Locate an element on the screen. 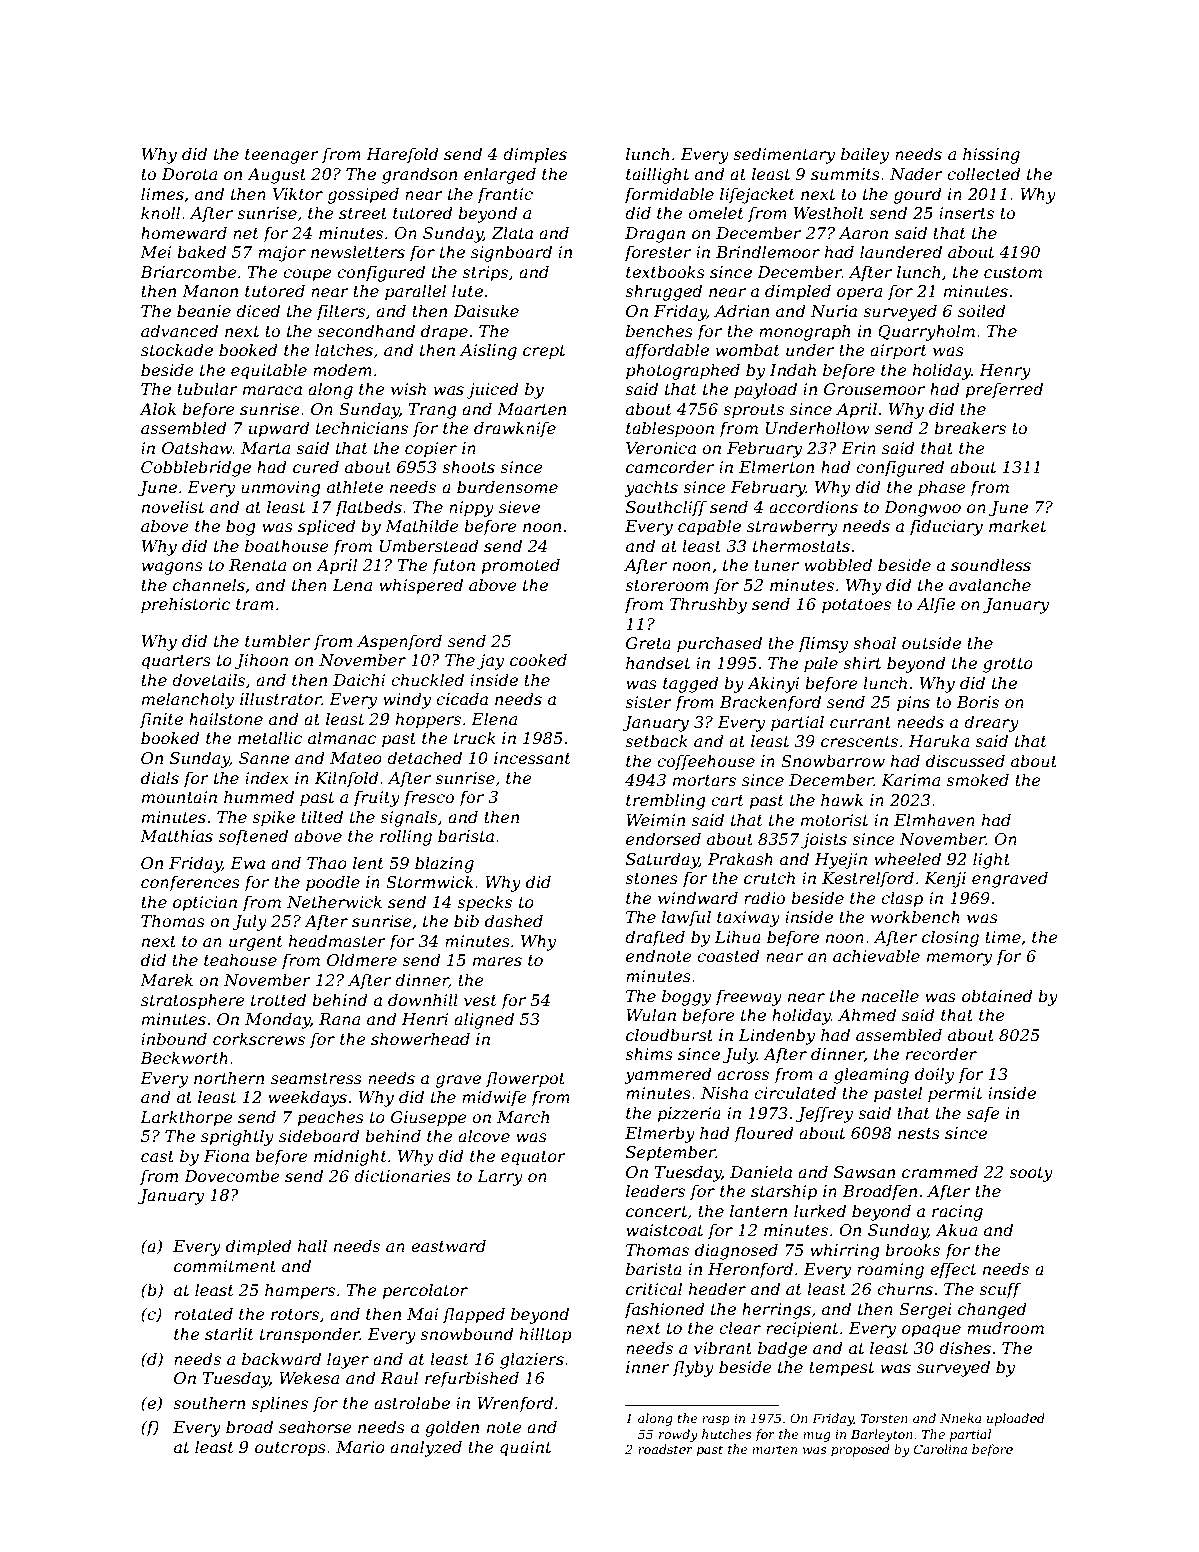 The height and width of the screenshot is (1552, 1199). starlit is located at coordinates (229, 1333).
